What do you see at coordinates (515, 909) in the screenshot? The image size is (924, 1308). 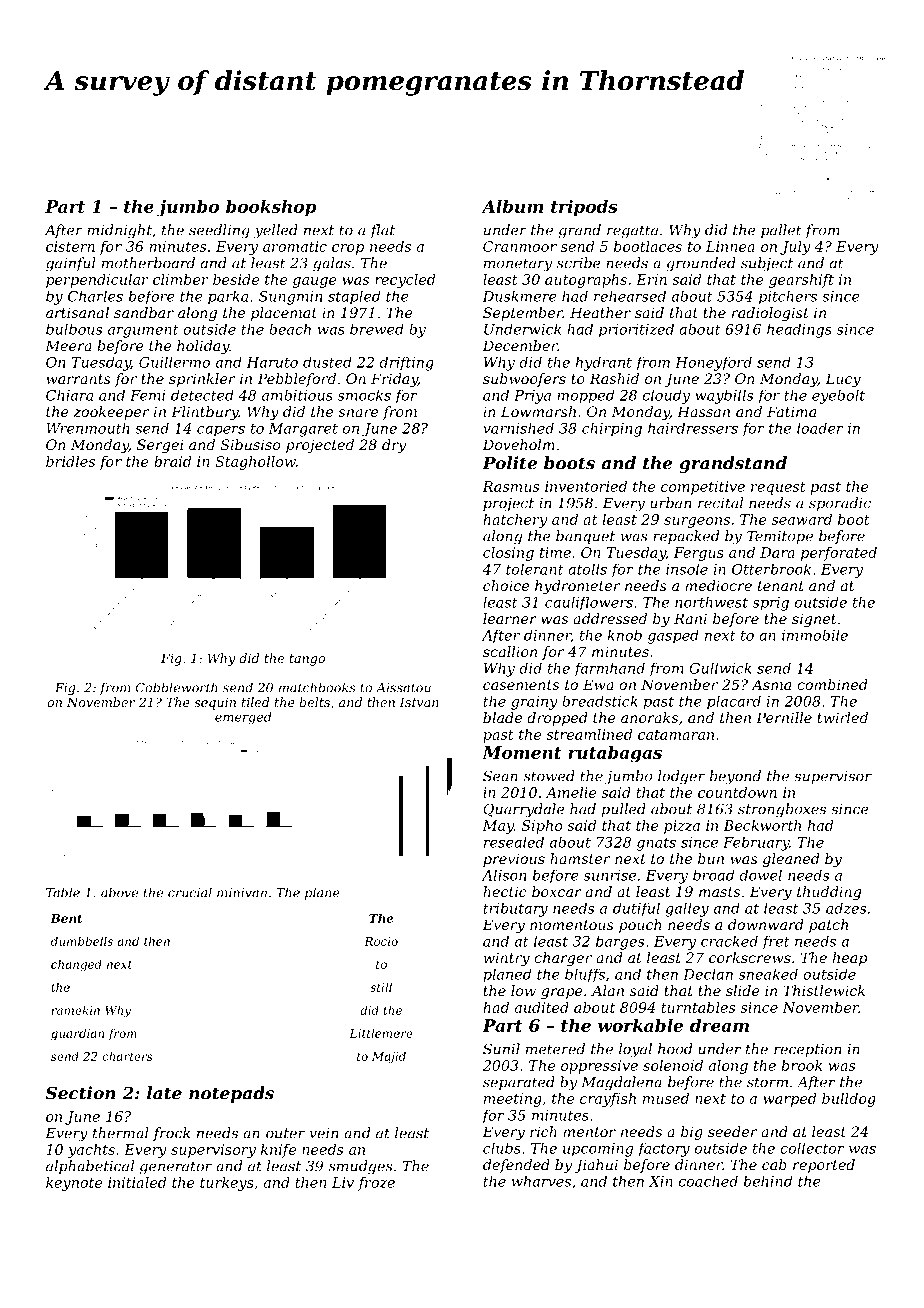 I see `tributary` at bounding box center [515, 909].
